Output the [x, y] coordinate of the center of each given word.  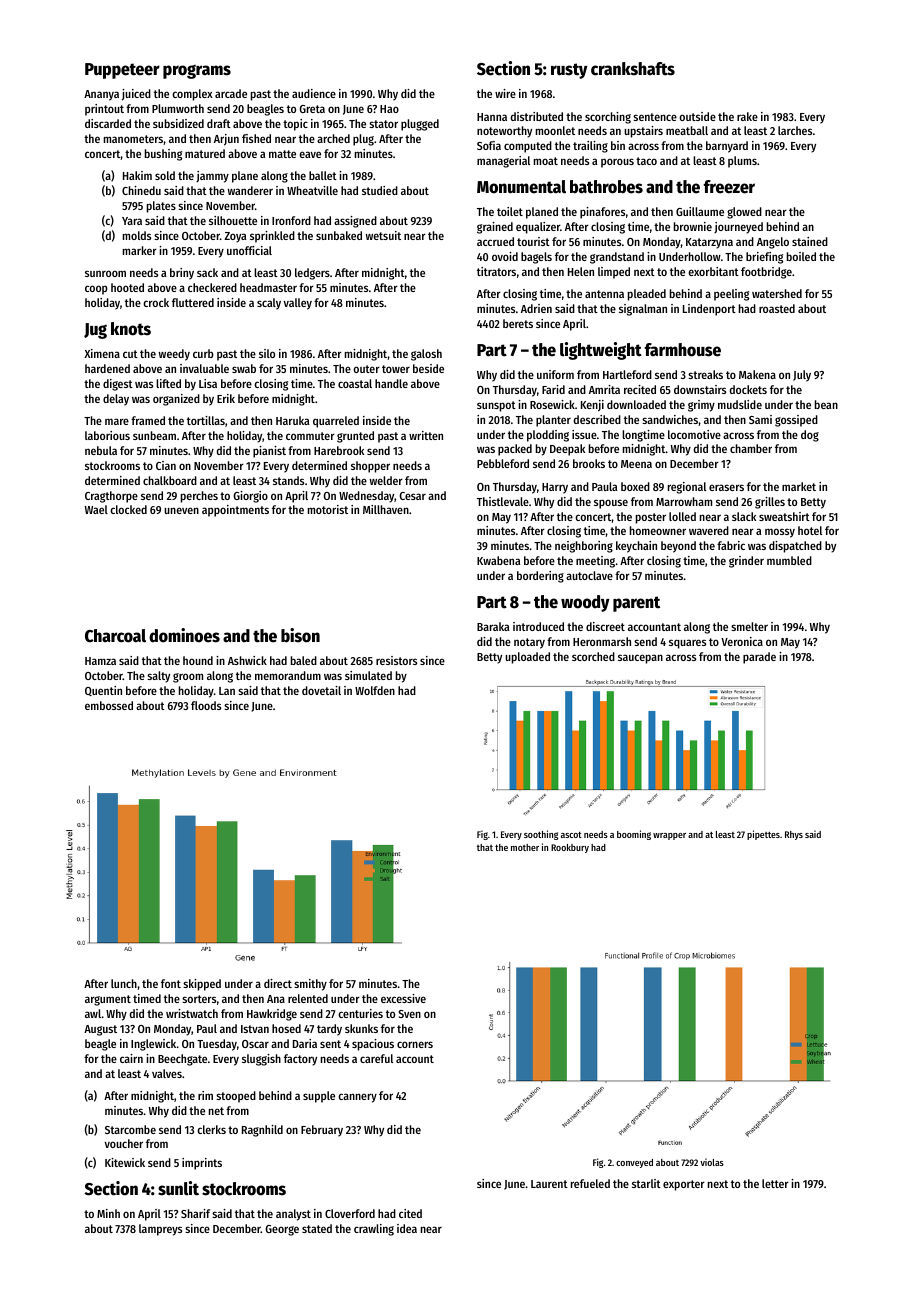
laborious [107, 435]
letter [775, 1183]
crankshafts [633, 69]
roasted [777, 308]
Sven [410, 1014]
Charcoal [115, 636]
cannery [357, 1098]
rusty [569, 71]
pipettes [763, 835]
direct [278, 983]
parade [759, 658]
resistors [396, 660]
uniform [555, 374]
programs [197, 72]
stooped [236, 1097]
